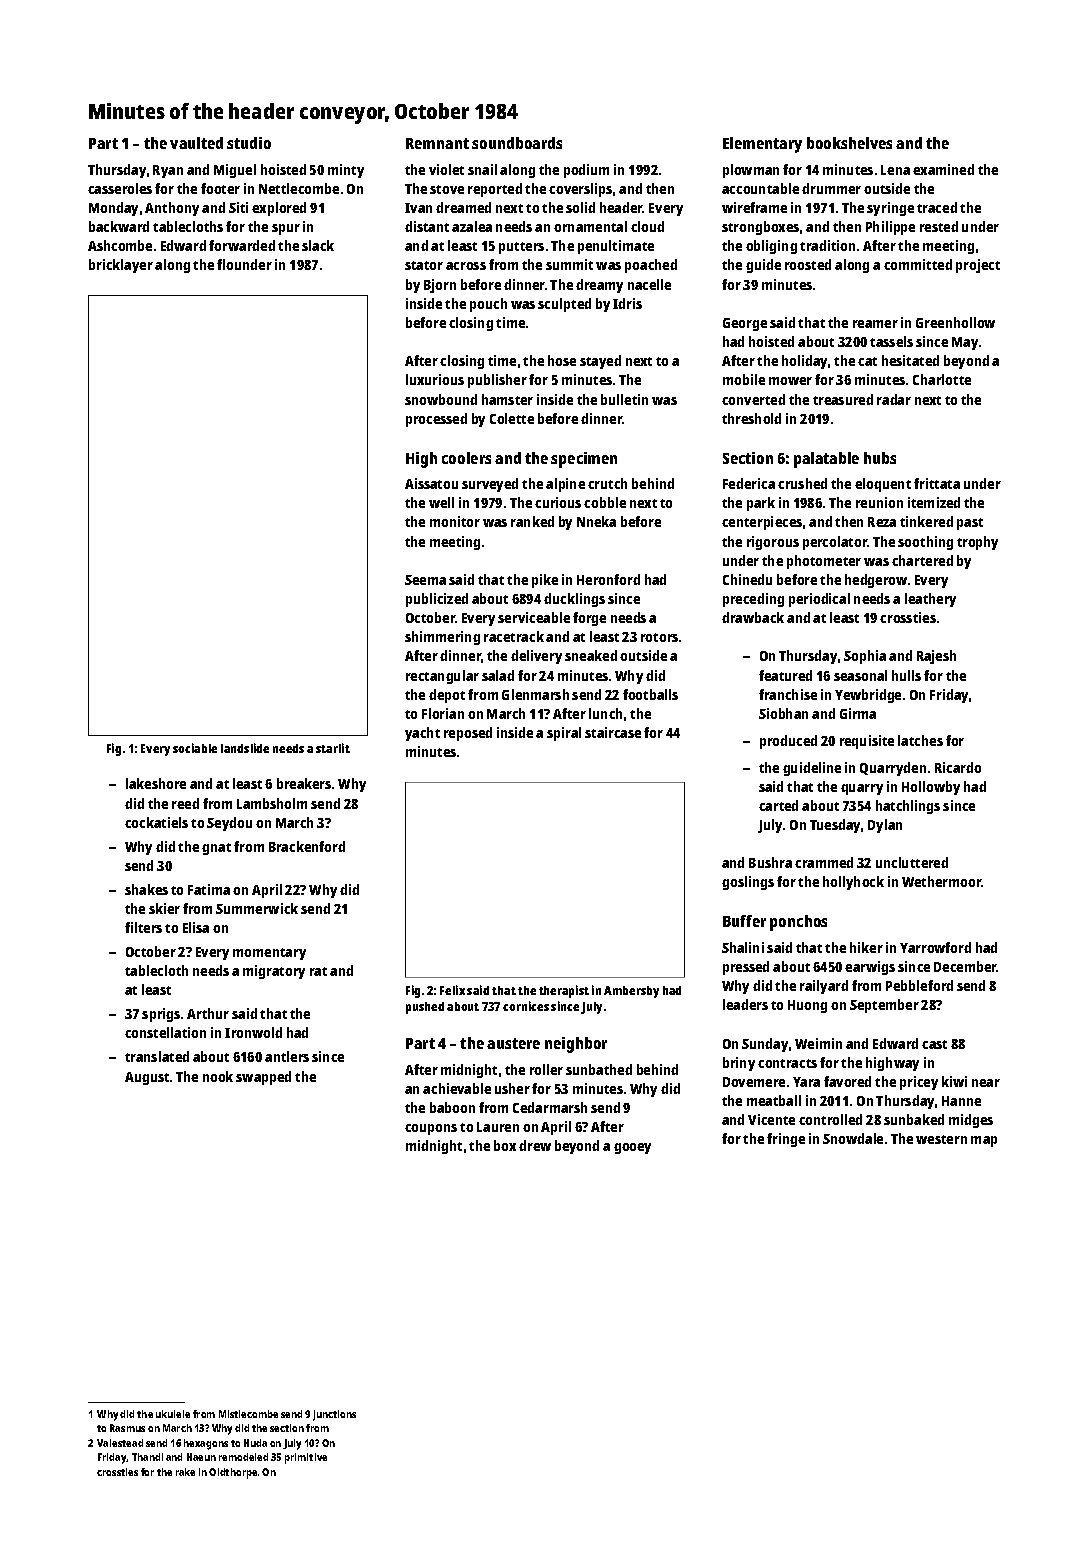 Image resolution: width=1090 pixels, height=1541 pixels. I want to click on Federica, so click(749, 483).
